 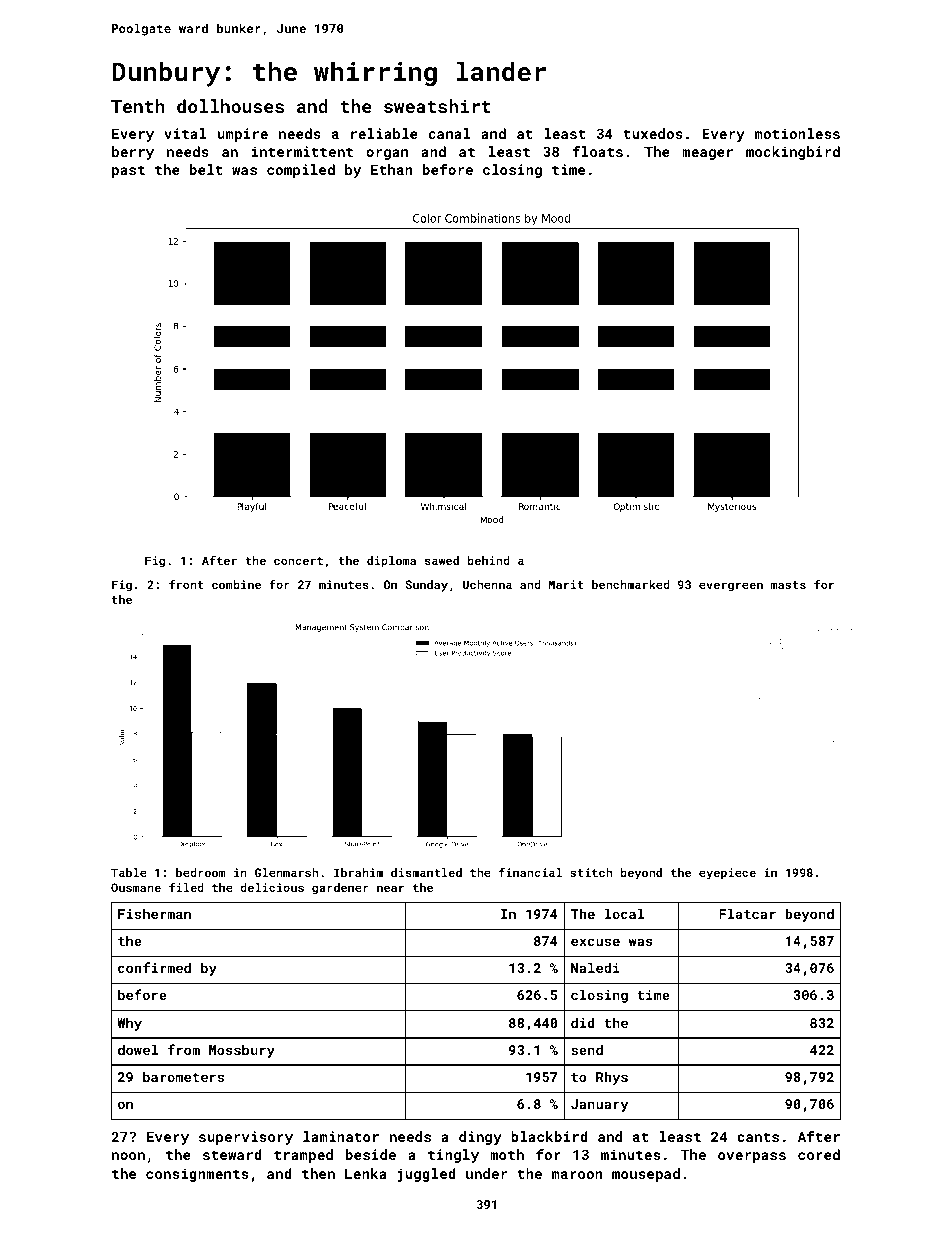 What do you see at coordinates (727, 874) in the screenshot?
I see `eyepiece` at bounding box center [727, 874].
